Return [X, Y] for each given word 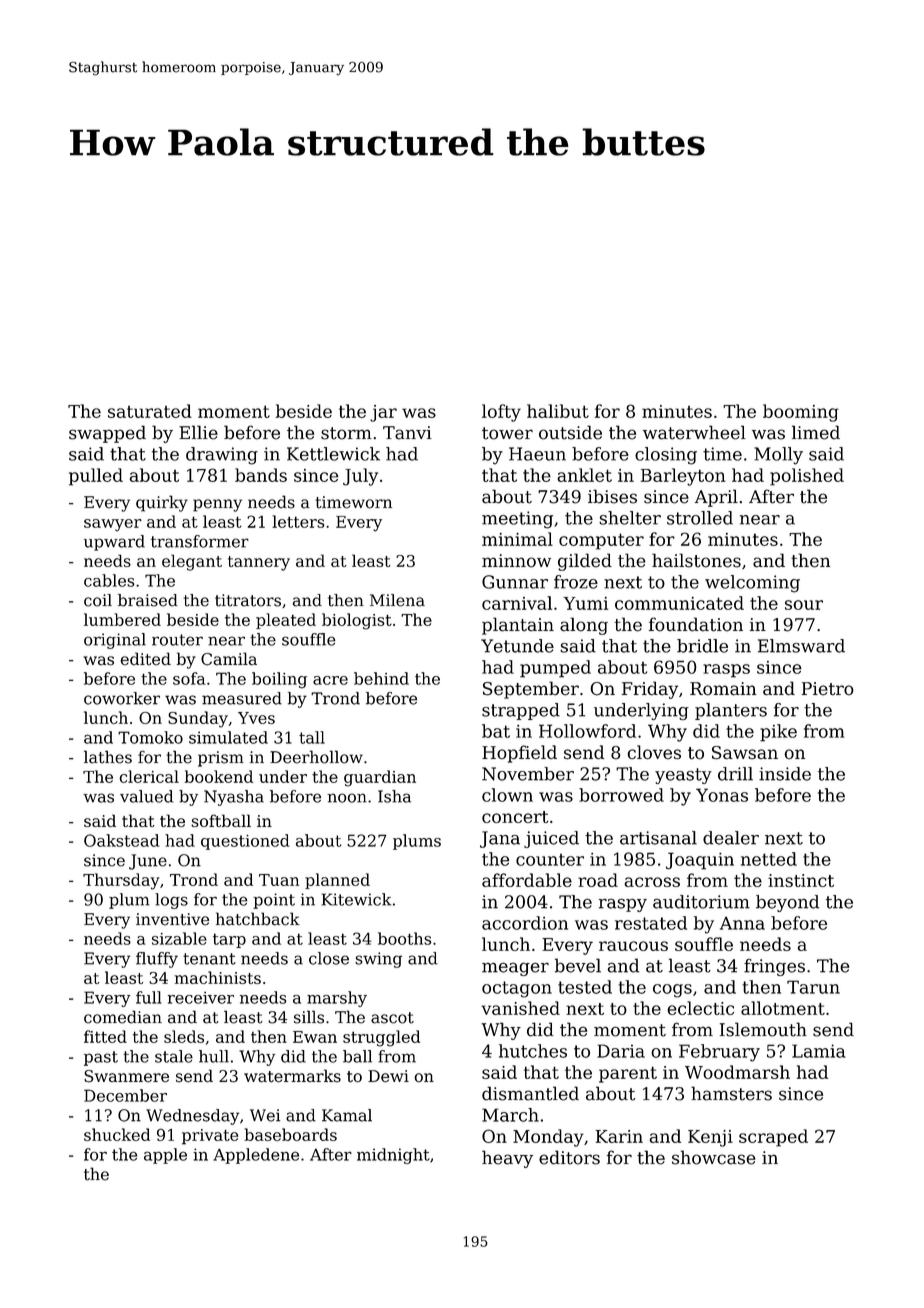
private [210, 1137]
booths [404, 938]
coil [98, 600]
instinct [801, 880]
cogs [672, 991]
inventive [172, 919]
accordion [525, 923]
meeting [517, 520]
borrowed [621, 795]
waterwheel [694, 432]
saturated [150, 411]
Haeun [537, 454]
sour [804, 605]
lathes [108, 757]
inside [785, 774]
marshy [337, 999]
